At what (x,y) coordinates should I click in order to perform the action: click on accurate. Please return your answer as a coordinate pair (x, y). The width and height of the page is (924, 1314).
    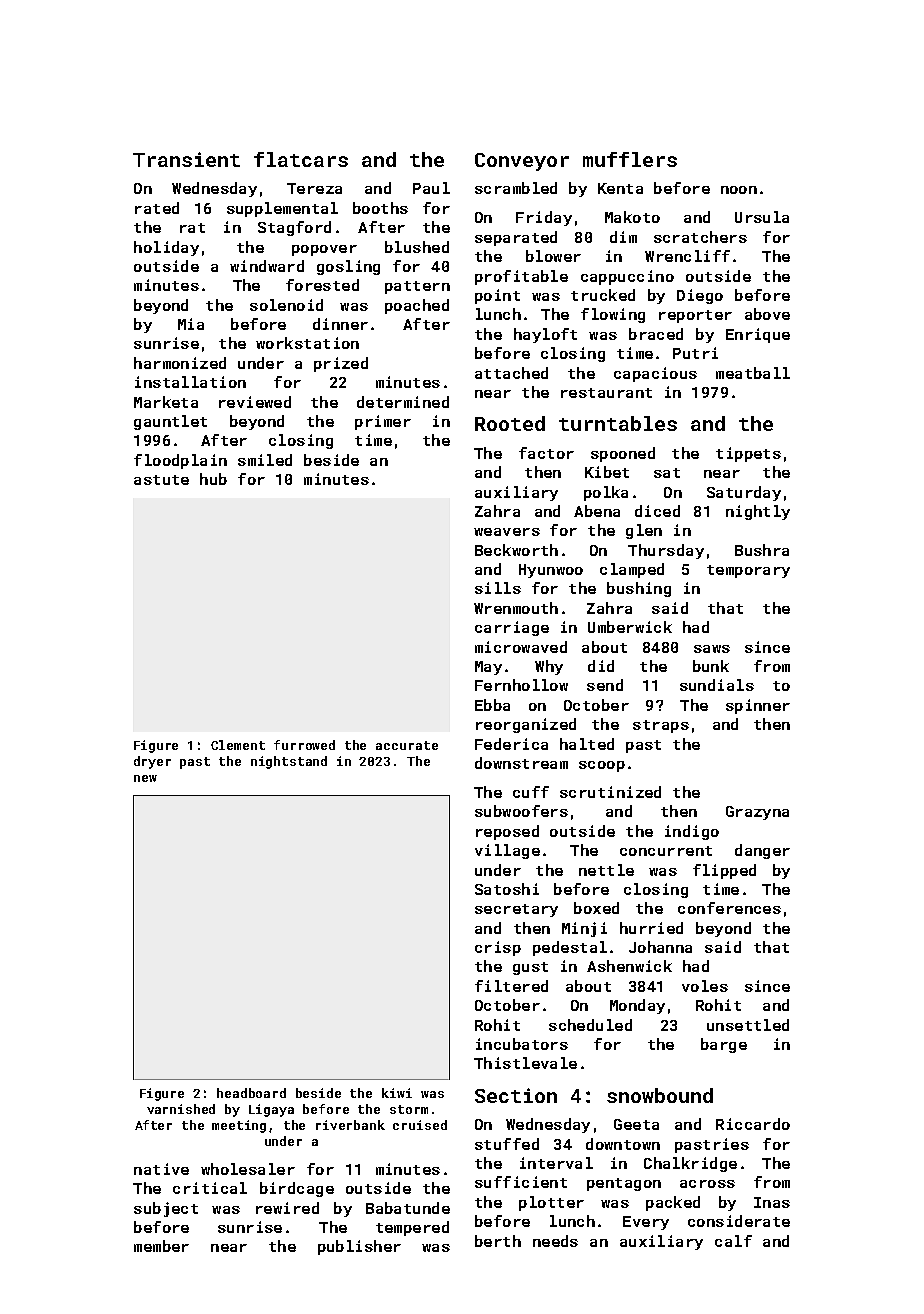
    Looking at the image, I should click on (407, 745).
